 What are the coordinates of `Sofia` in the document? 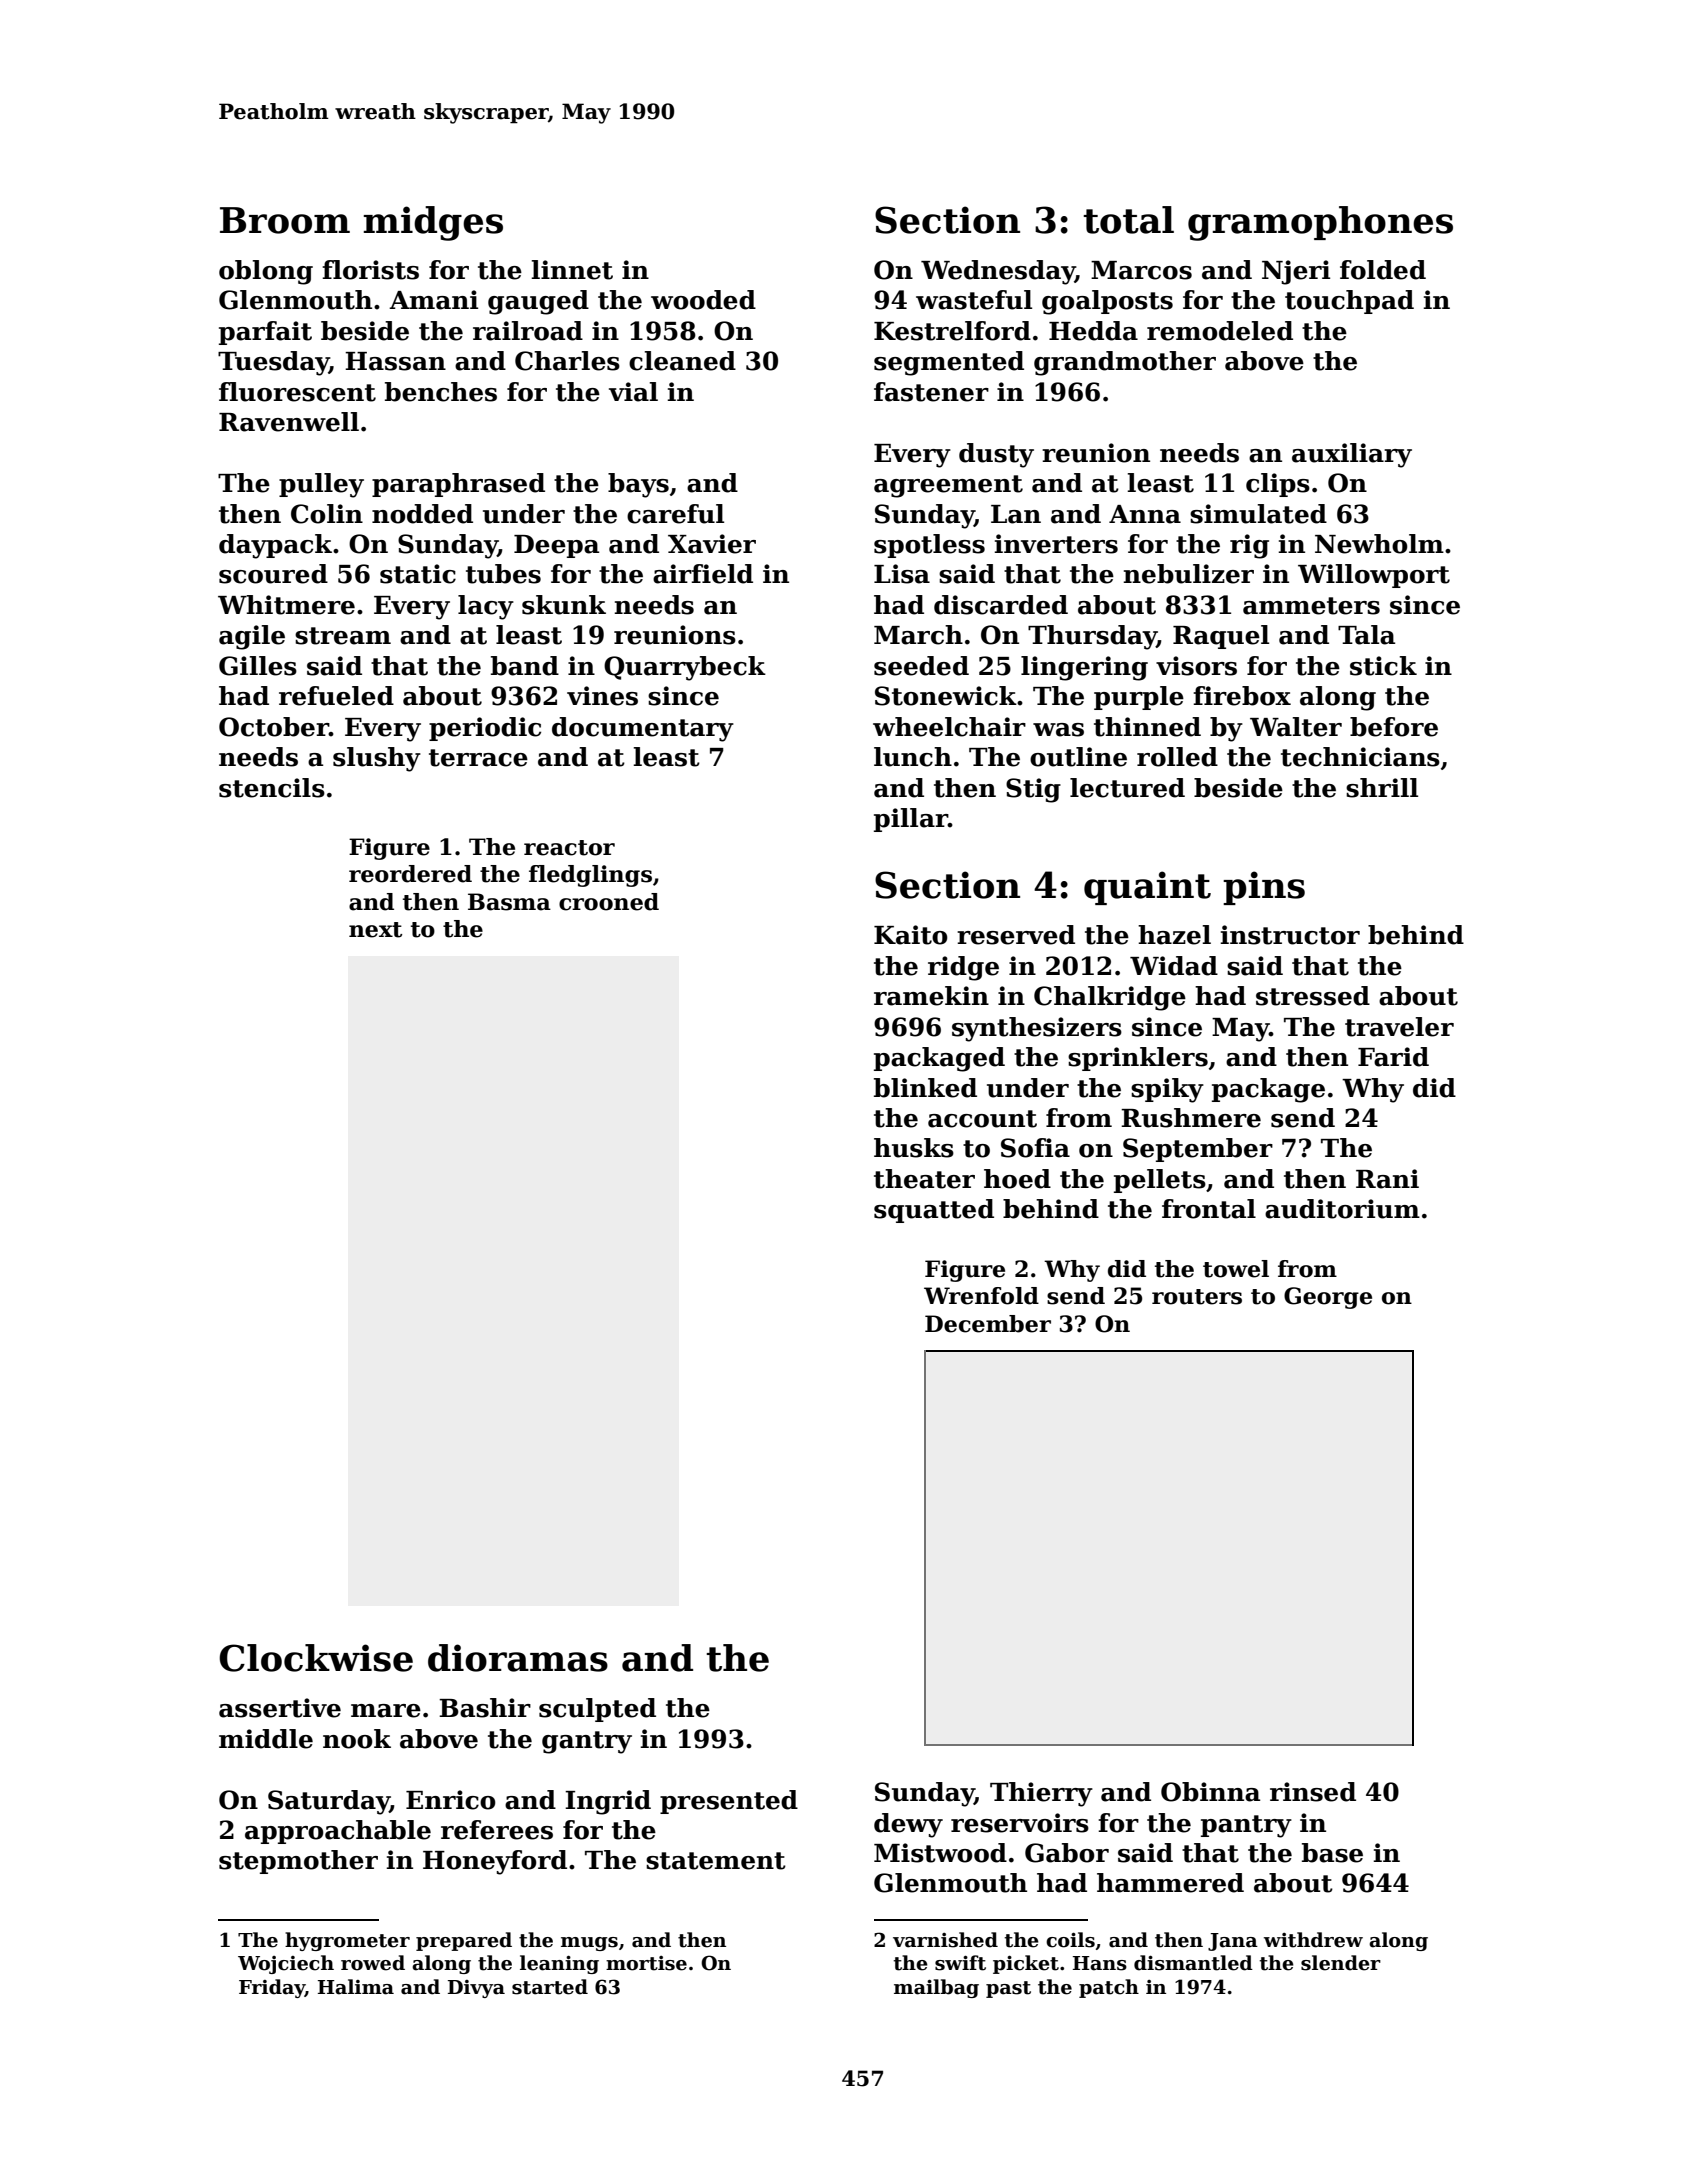 It's located at (1035, 1148).
